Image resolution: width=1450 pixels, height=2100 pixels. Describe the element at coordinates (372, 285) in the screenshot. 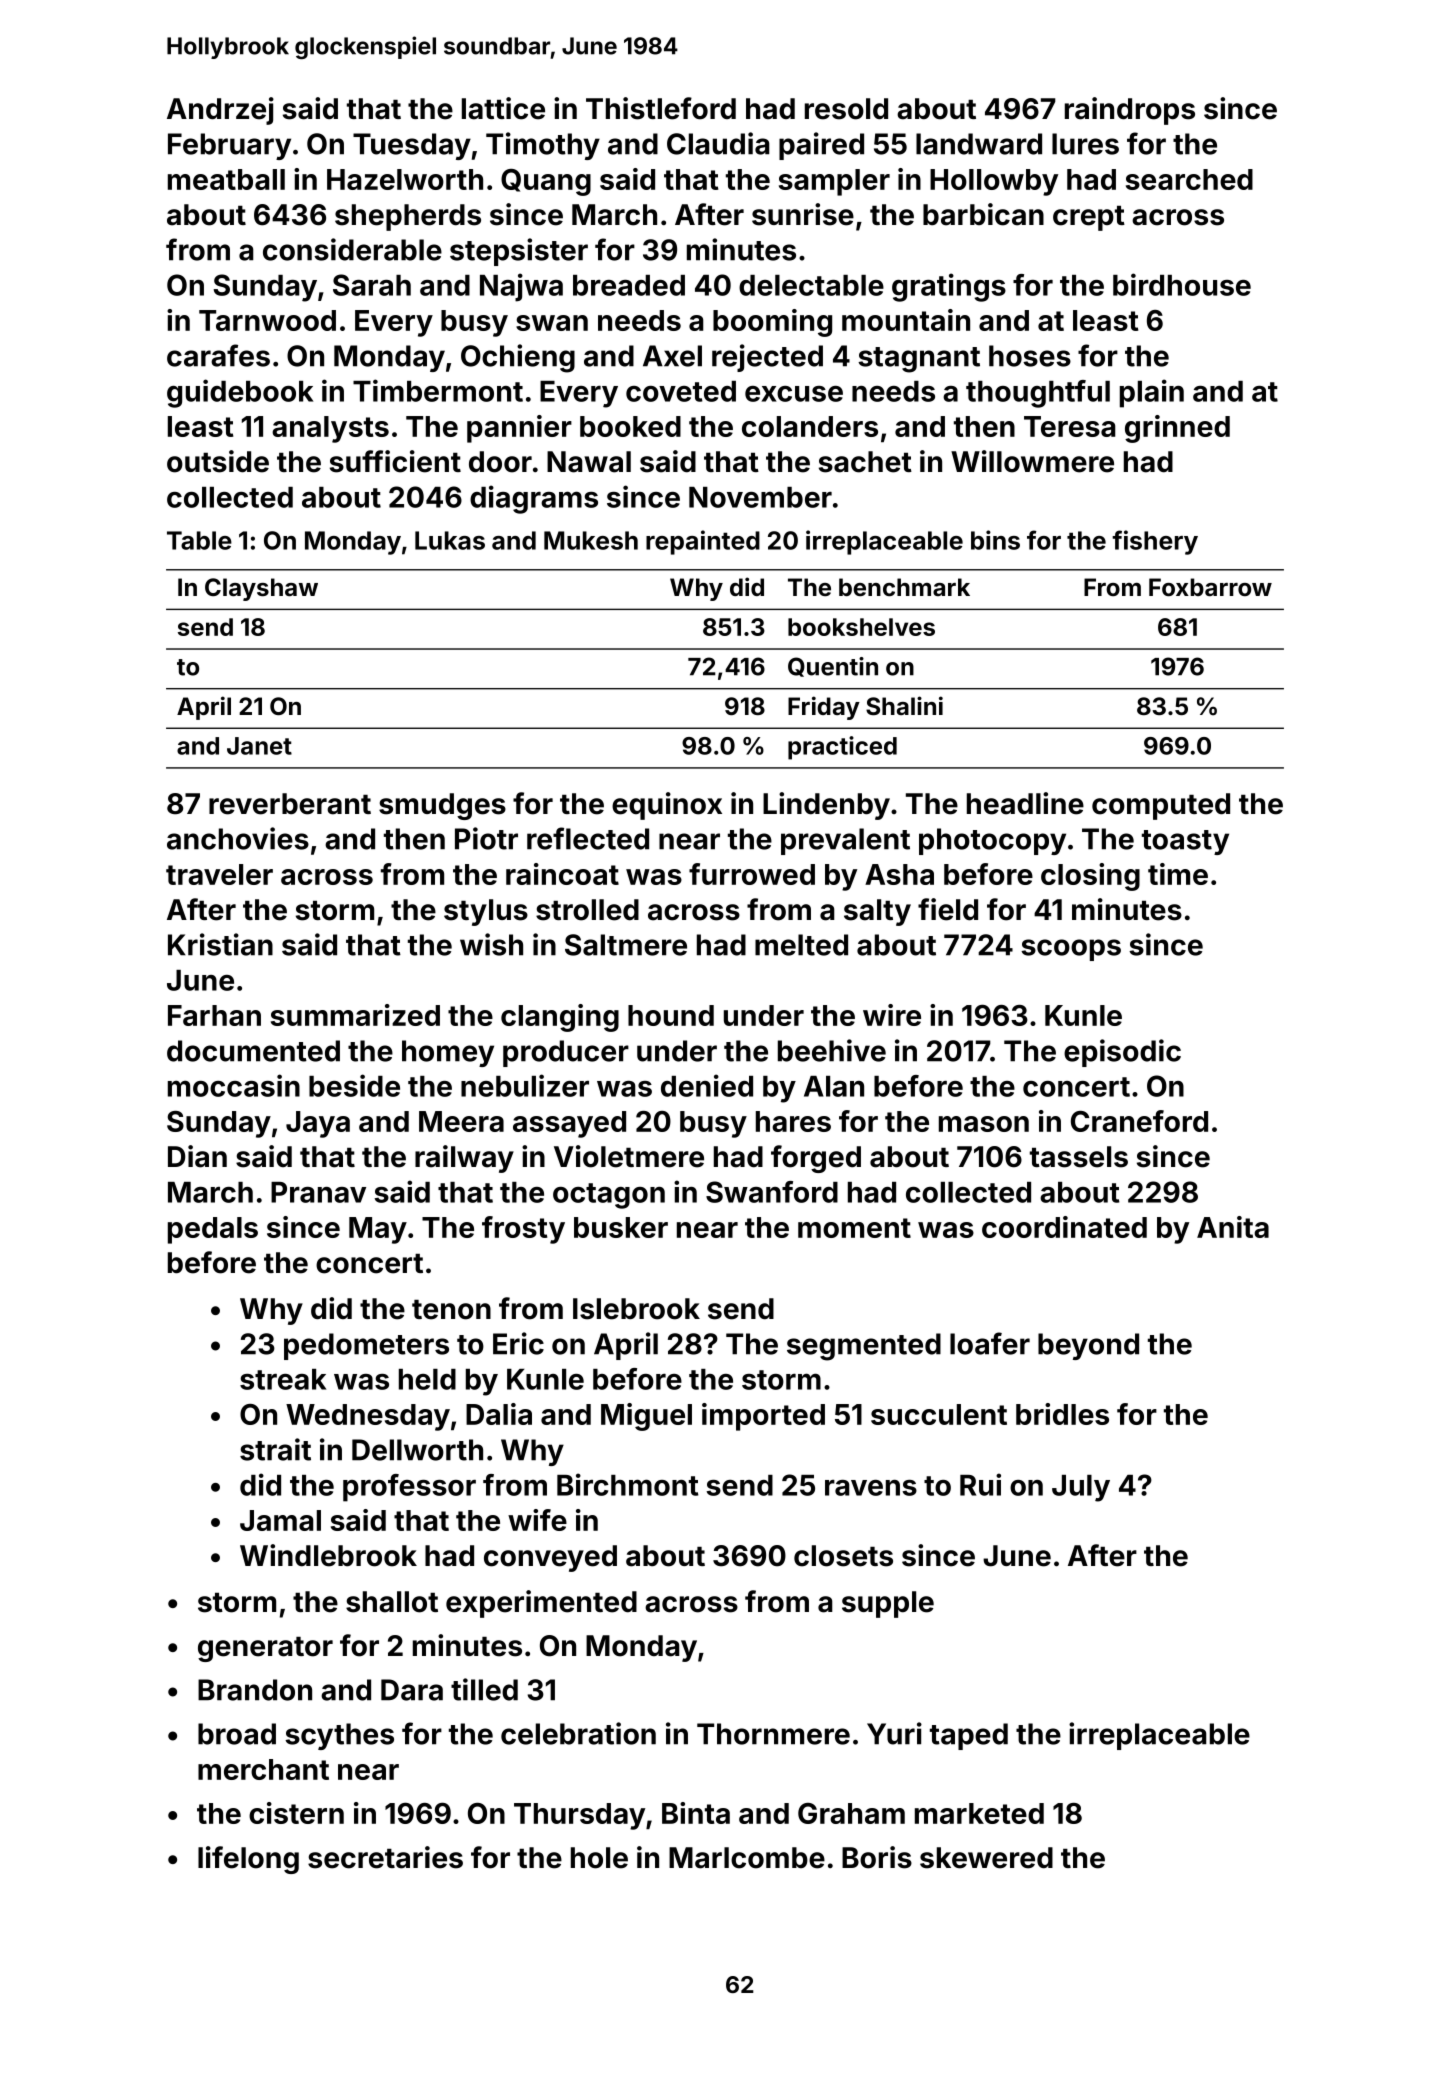

I see `Sarah` at that location.
